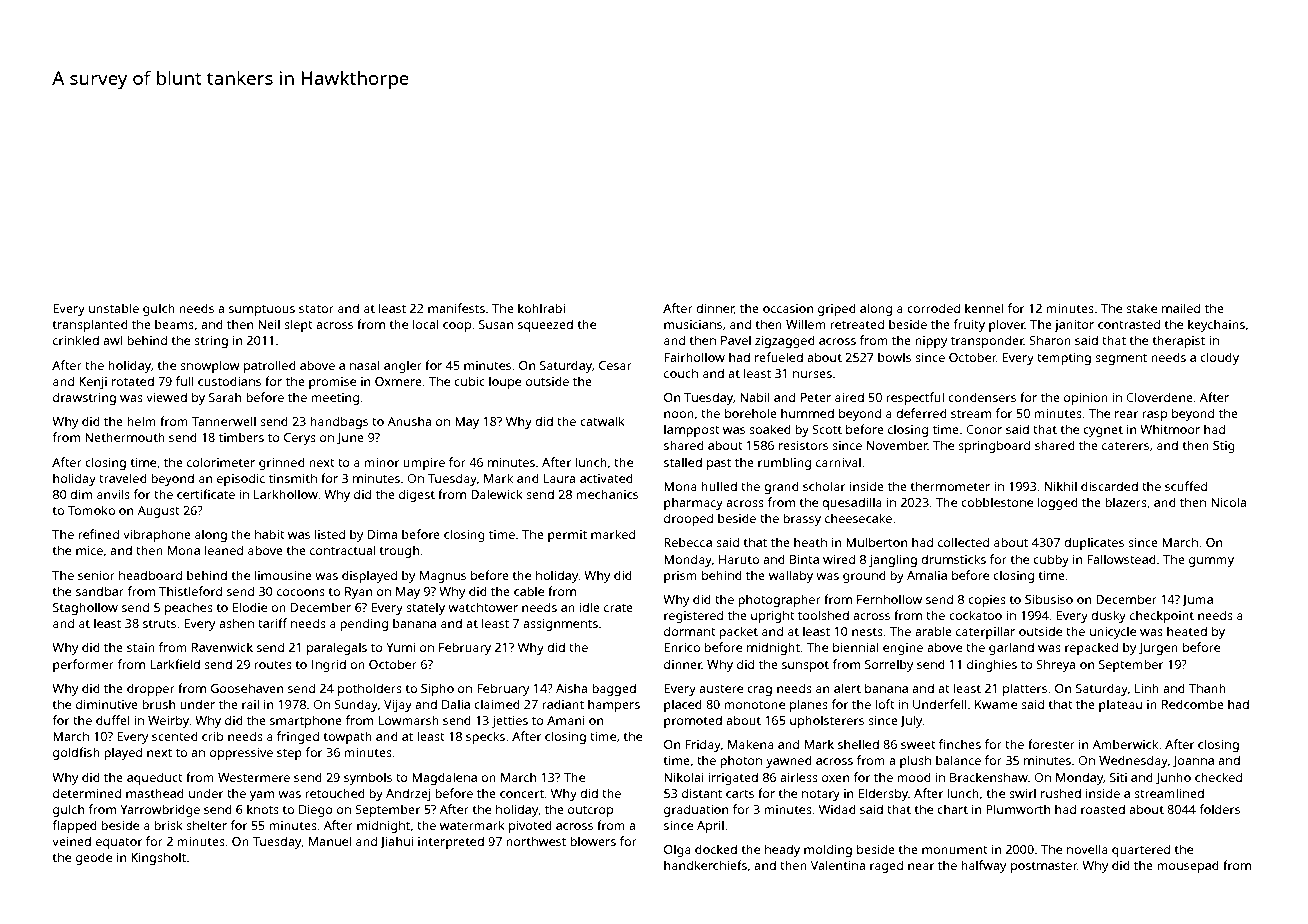 The height and width of the screenshot is (924, 1308). Describe the element at coordinates (1126, 502) in the screenshot. I see `blazers` at that location.
